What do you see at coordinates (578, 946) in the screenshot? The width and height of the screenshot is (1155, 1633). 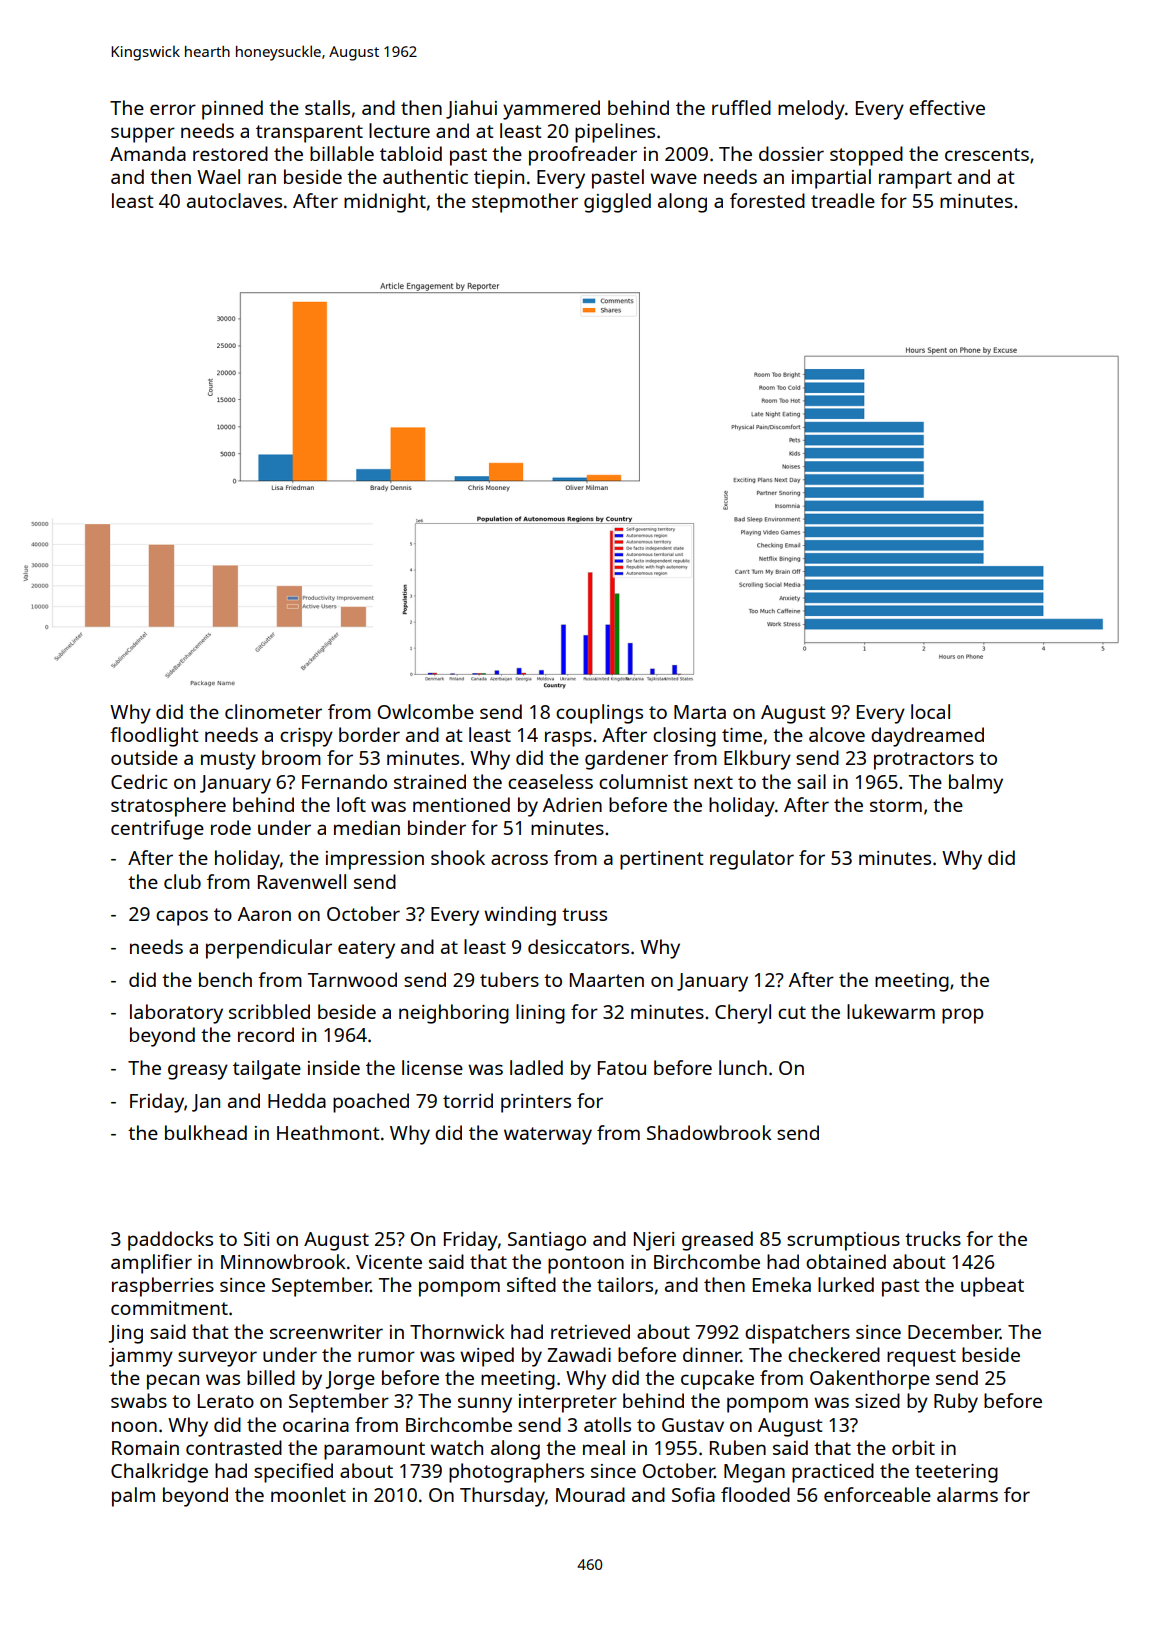 I see `desiccators` at bounding box center [578, 946].
